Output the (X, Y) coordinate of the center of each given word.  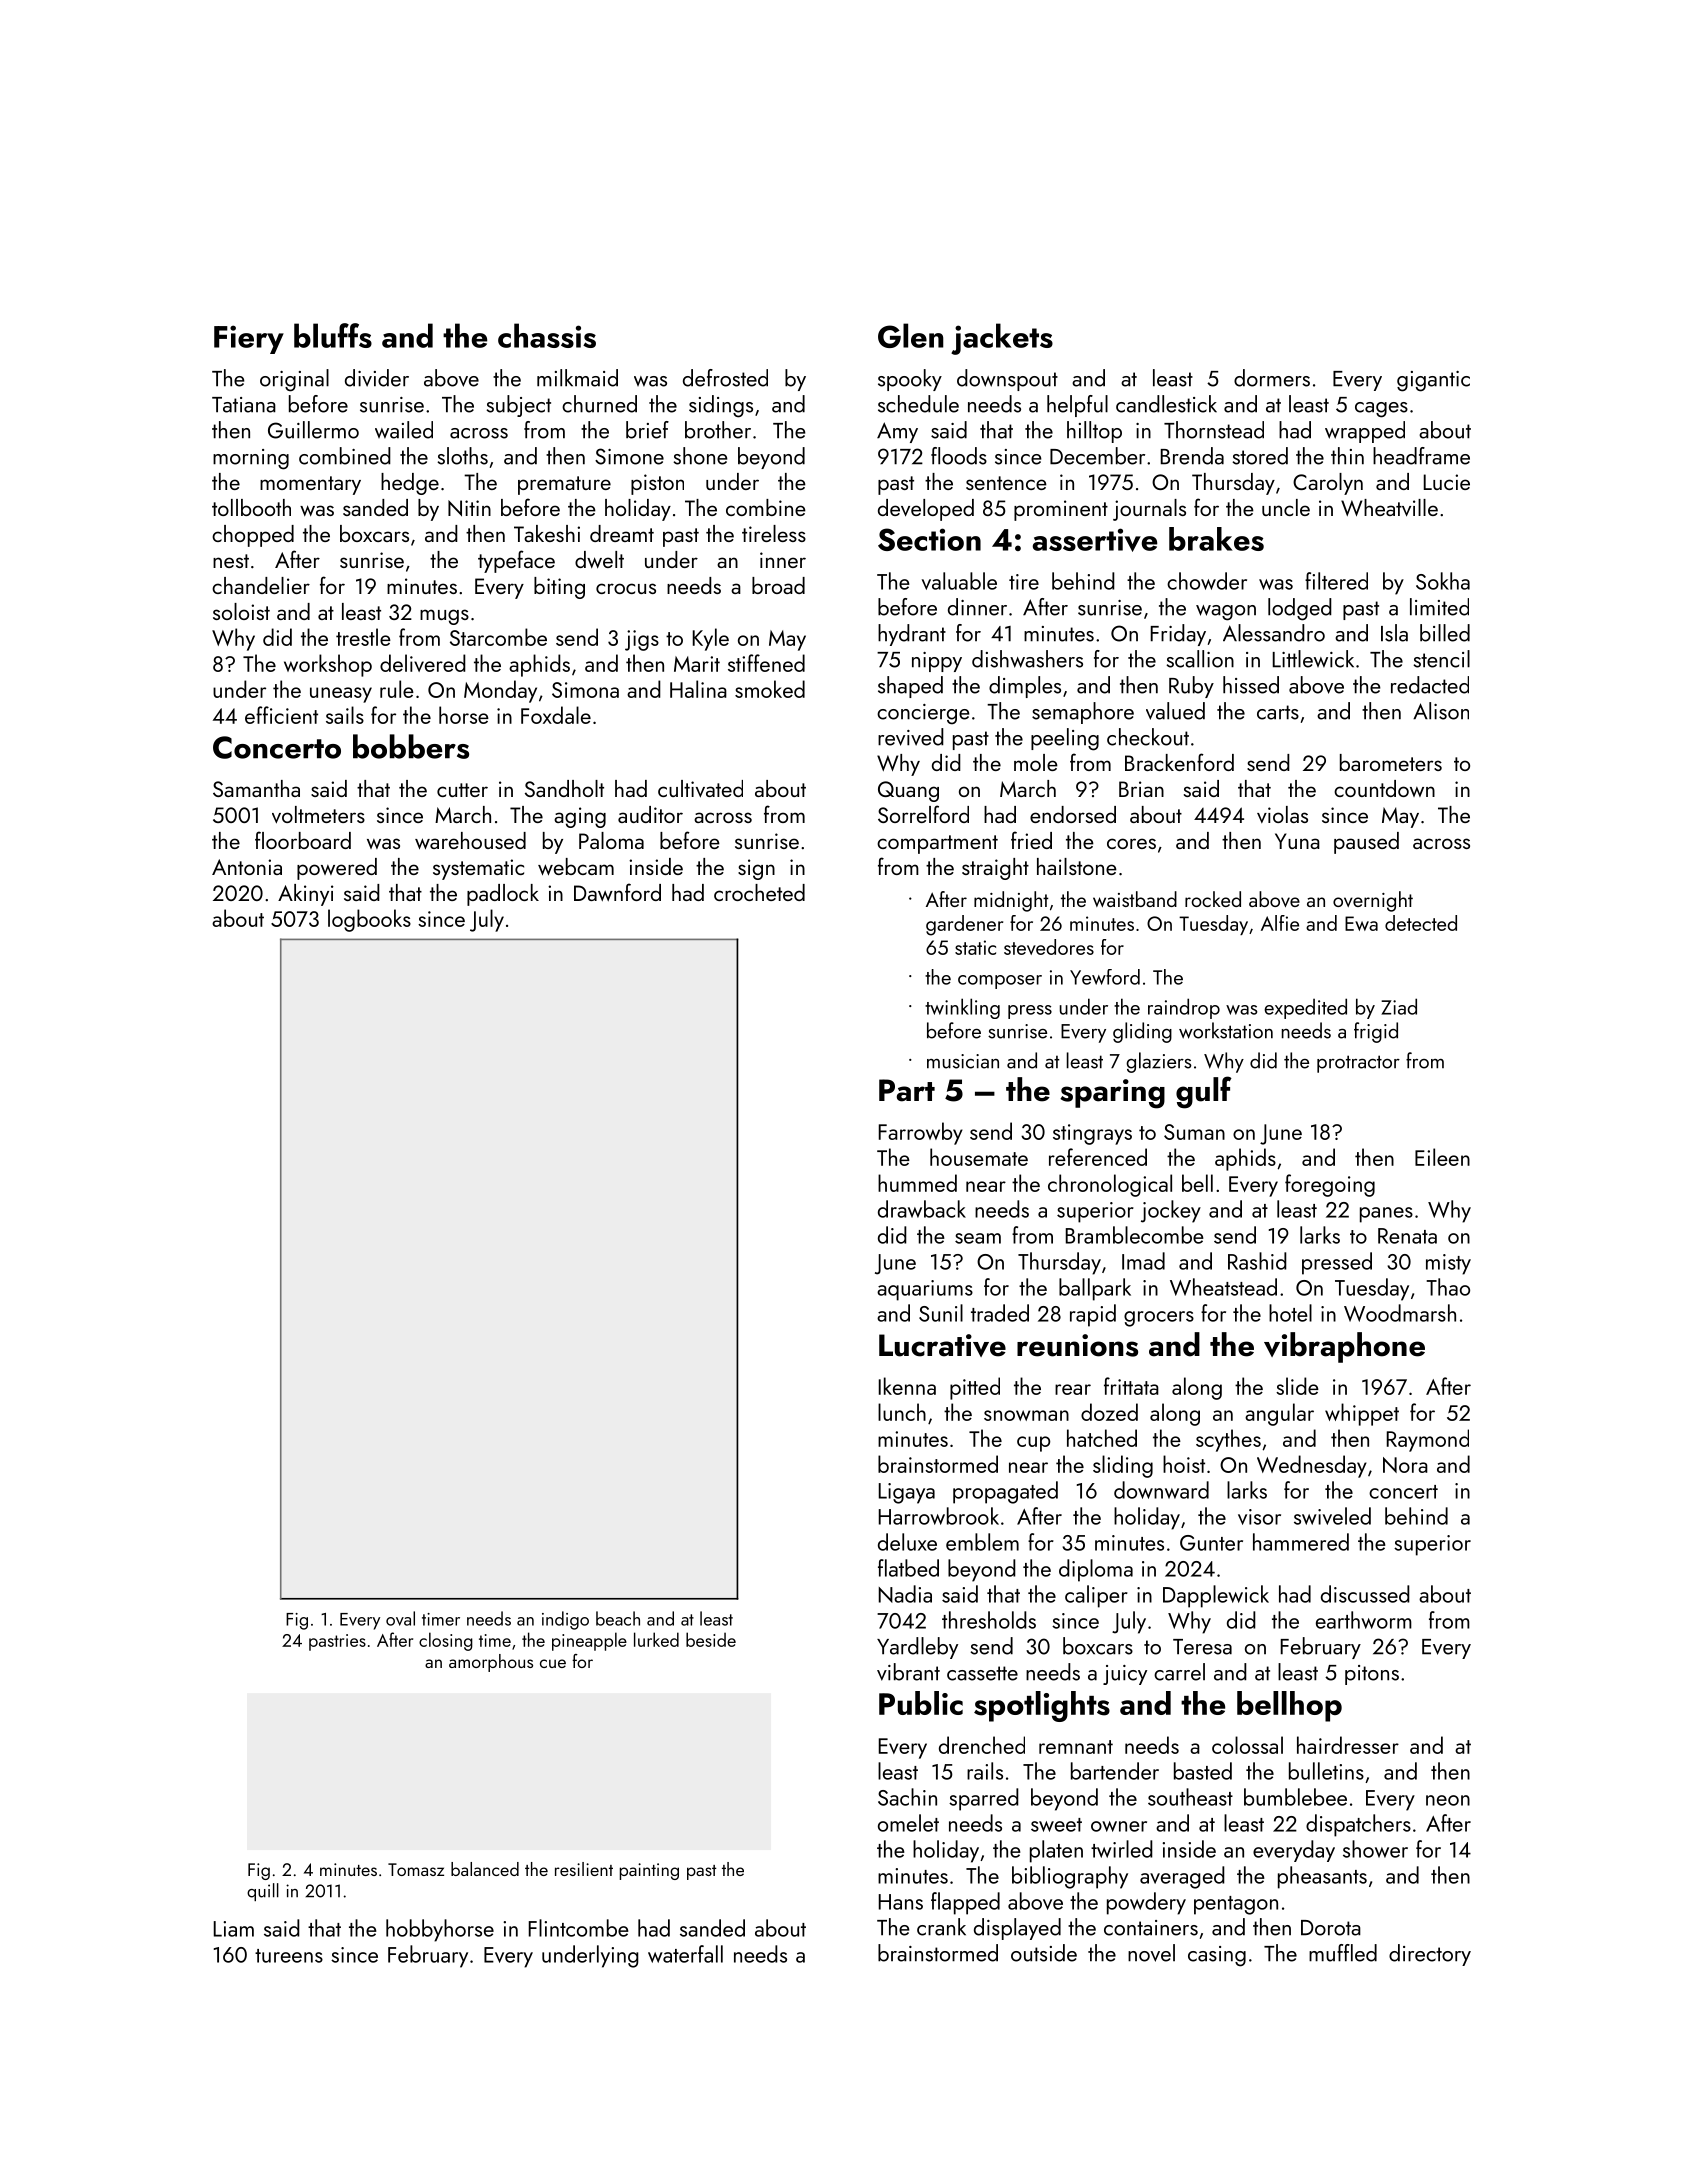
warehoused (470, 840)
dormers (1272, 378)
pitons (1372, 1675)
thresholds (989, 1620)
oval (400, 1618)
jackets (1002, 339)
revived (911, 737)
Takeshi (547, 533)
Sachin (907, 1797)
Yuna (1297, 841)
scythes (1228, 1440)
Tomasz (416, 1869)
